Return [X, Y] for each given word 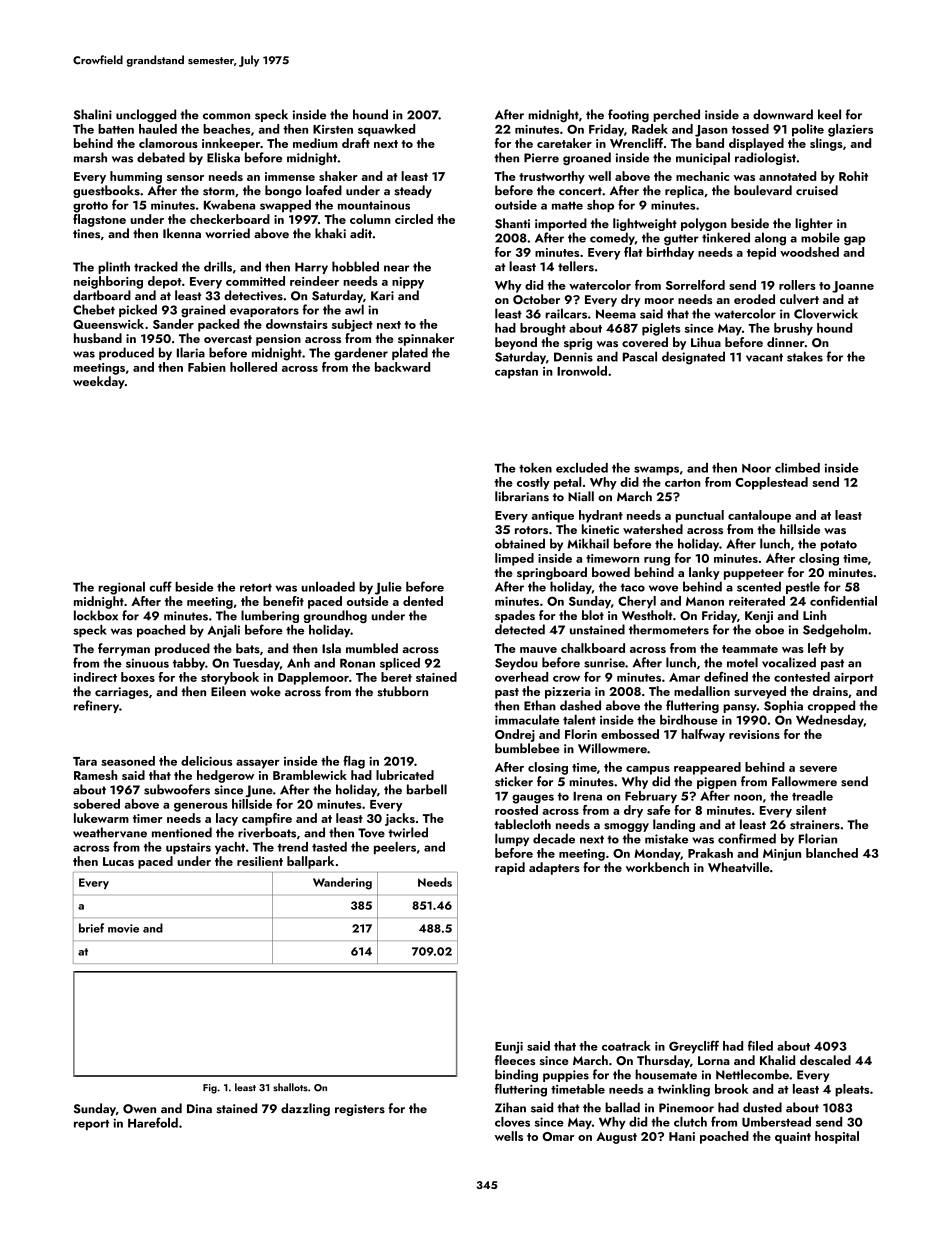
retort [256, 588]
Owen [139, 1109]
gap [855, 241]
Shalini [92, 114]
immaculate [527, 720]
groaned [587, 158]
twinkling [684, 1090]
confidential [843, 600]
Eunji [509, 1048]
